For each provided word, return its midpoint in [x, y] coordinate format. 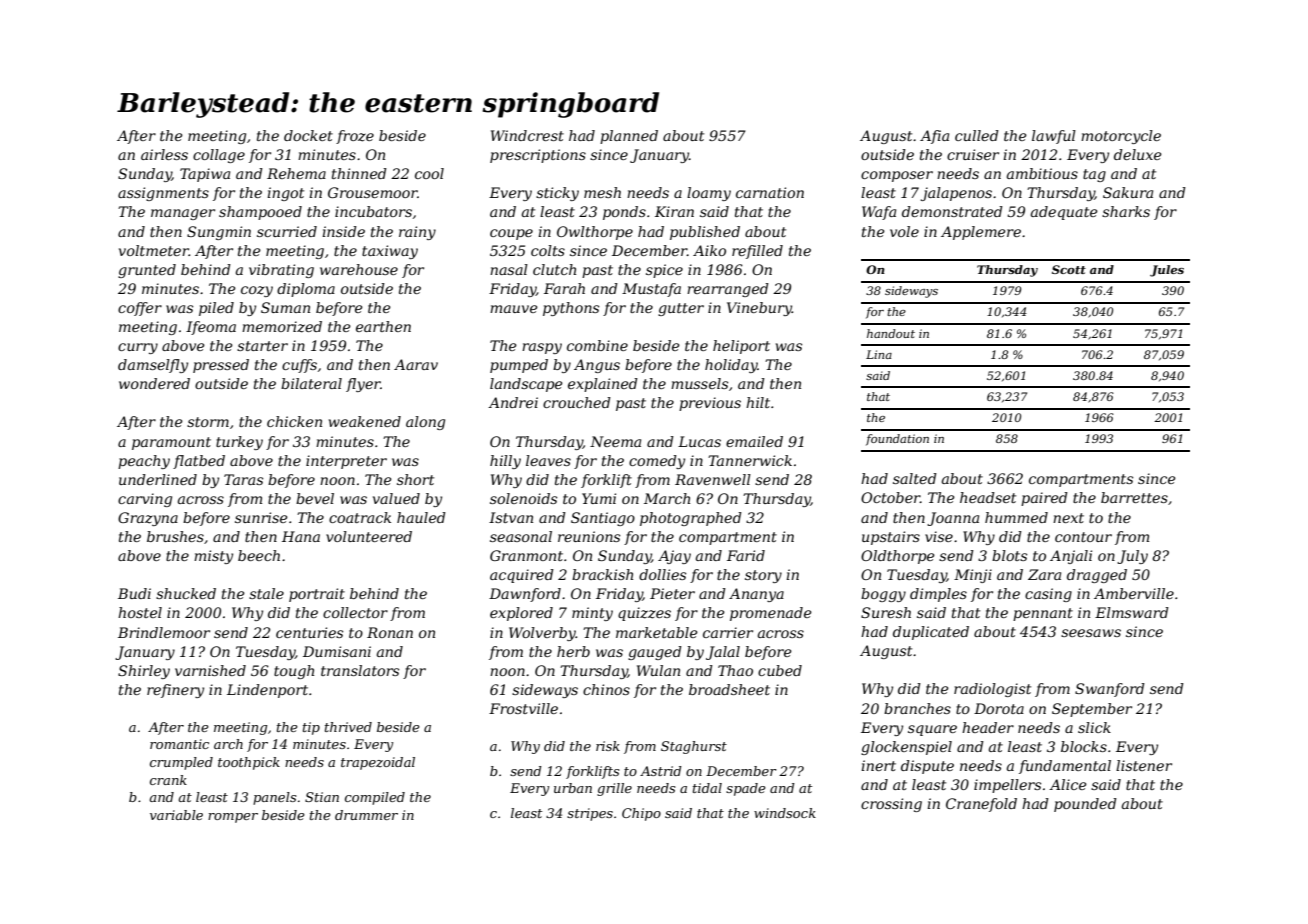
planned [629, 137]
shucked [186, 593]
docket [308, 135]
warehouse [359, 269]
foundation [897, 440]
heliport [741, 347]
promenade [771, 614]
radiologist [992, 690]
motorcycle [1121, 137]
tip [311, 728]
